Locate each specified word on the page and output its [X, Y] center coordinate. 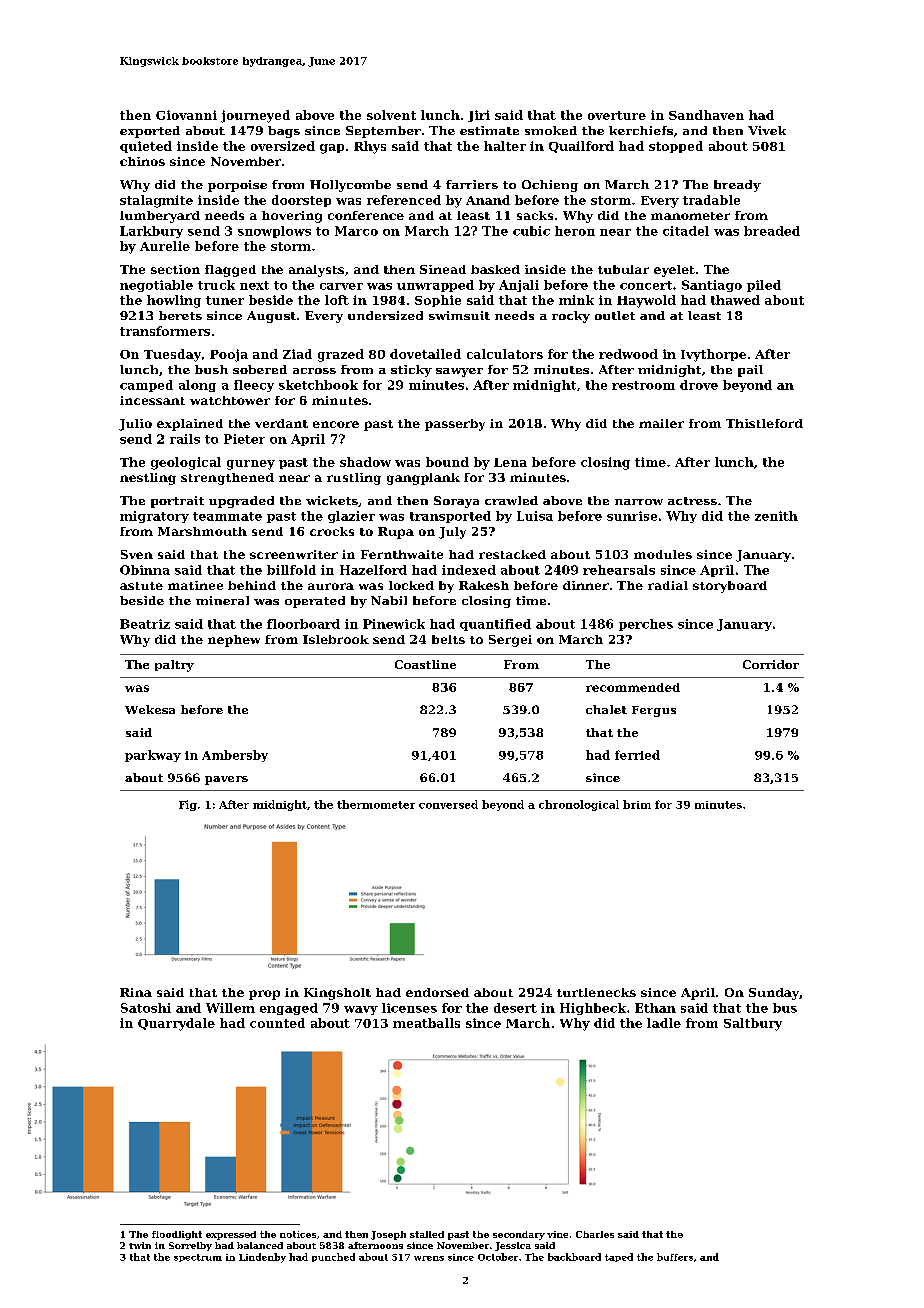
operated [315, 602]
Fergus [654, 711]
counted [277, 1023]
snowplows [274, 232]
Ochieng [550, 186]
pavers [226, 780]
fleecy [254, 386]
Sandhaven [706, 115]
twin [140, 1245]
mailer [661, 423]
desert [515, 1008]
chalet [606, 709]
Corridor [771, 664]
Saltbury [753, 1024]
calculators [505, 354]
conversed [448, 804]
